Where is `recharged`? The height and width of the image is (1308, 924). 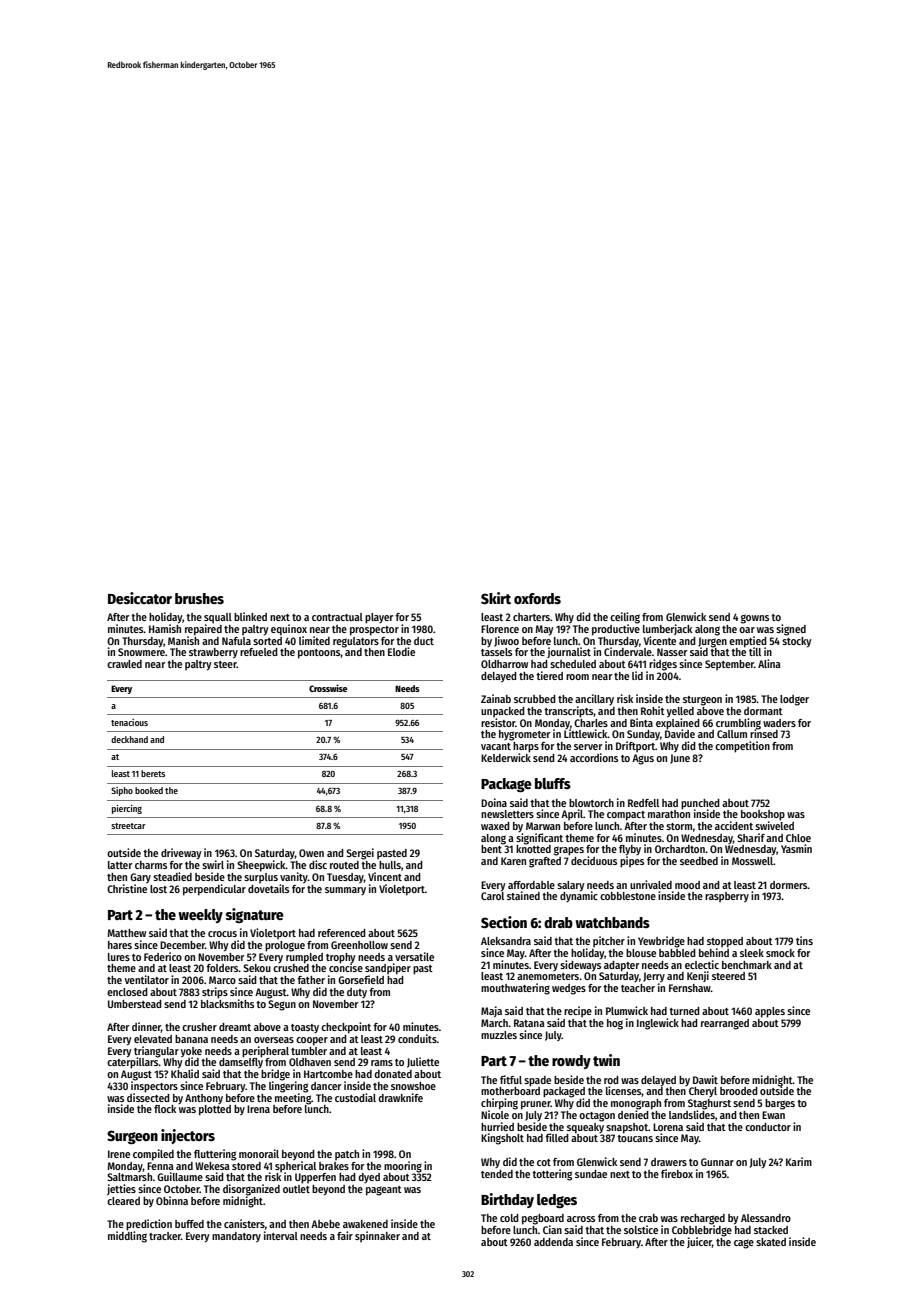
recharged is located at coordinates (703, 1219).
